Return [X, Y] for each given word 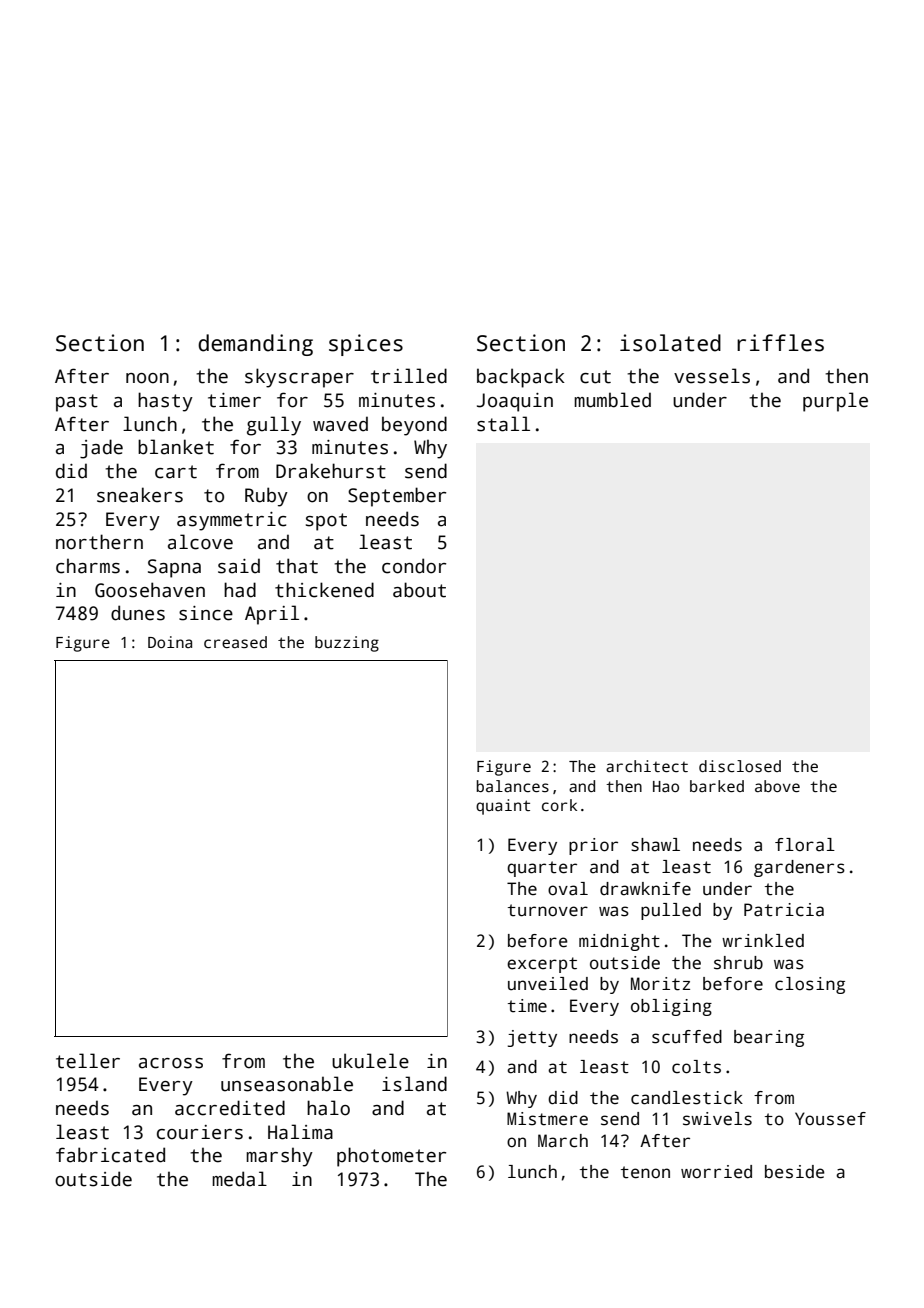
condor [414, 566]
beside [795, 1172]
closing [810, 985]
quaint [503, 807]
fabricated [110, 1155]
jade [101, 449]
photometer [391, 1157]
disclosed [740, 766]
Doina [170, 642]
